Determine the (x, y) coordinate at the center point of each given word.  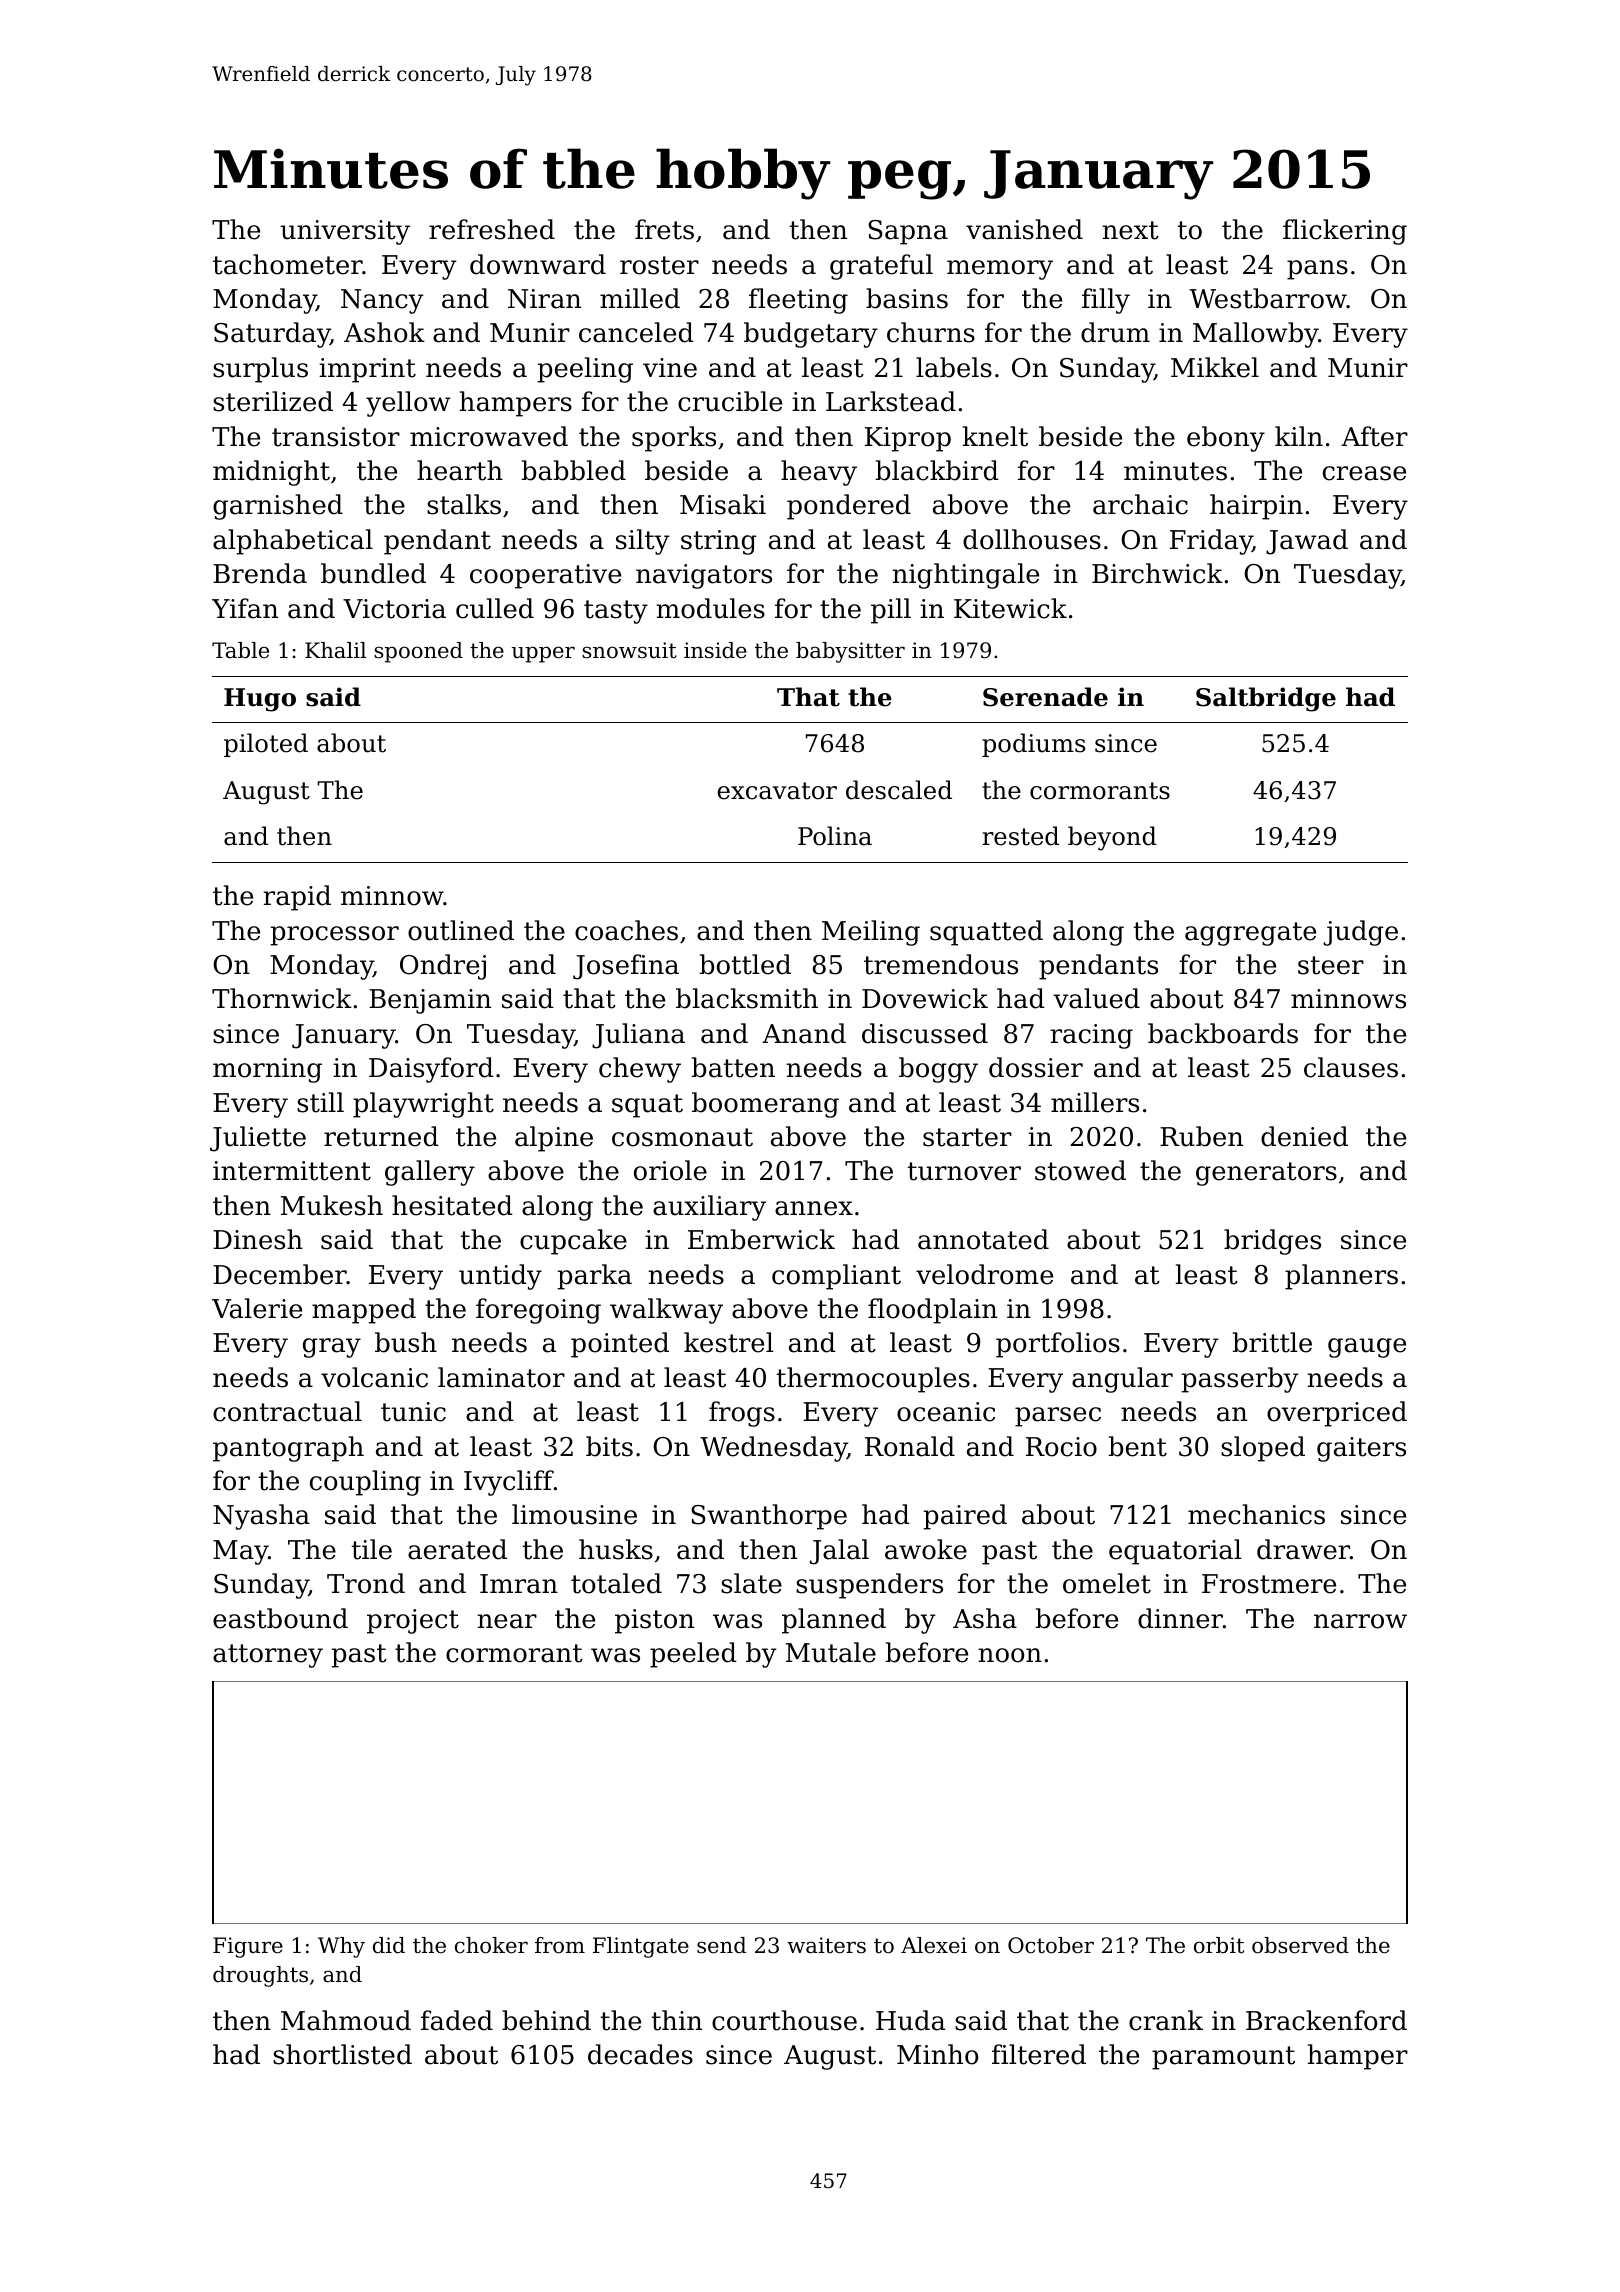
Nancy (382, 301)
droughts (260, 1976)
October (1051, 1945)
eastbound (280, 1618)
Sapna (908, 232)
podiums (1033, 745)
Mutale (831, 1652)
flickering (1345, 232)
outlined (461, 930)
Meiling (871, 933)
